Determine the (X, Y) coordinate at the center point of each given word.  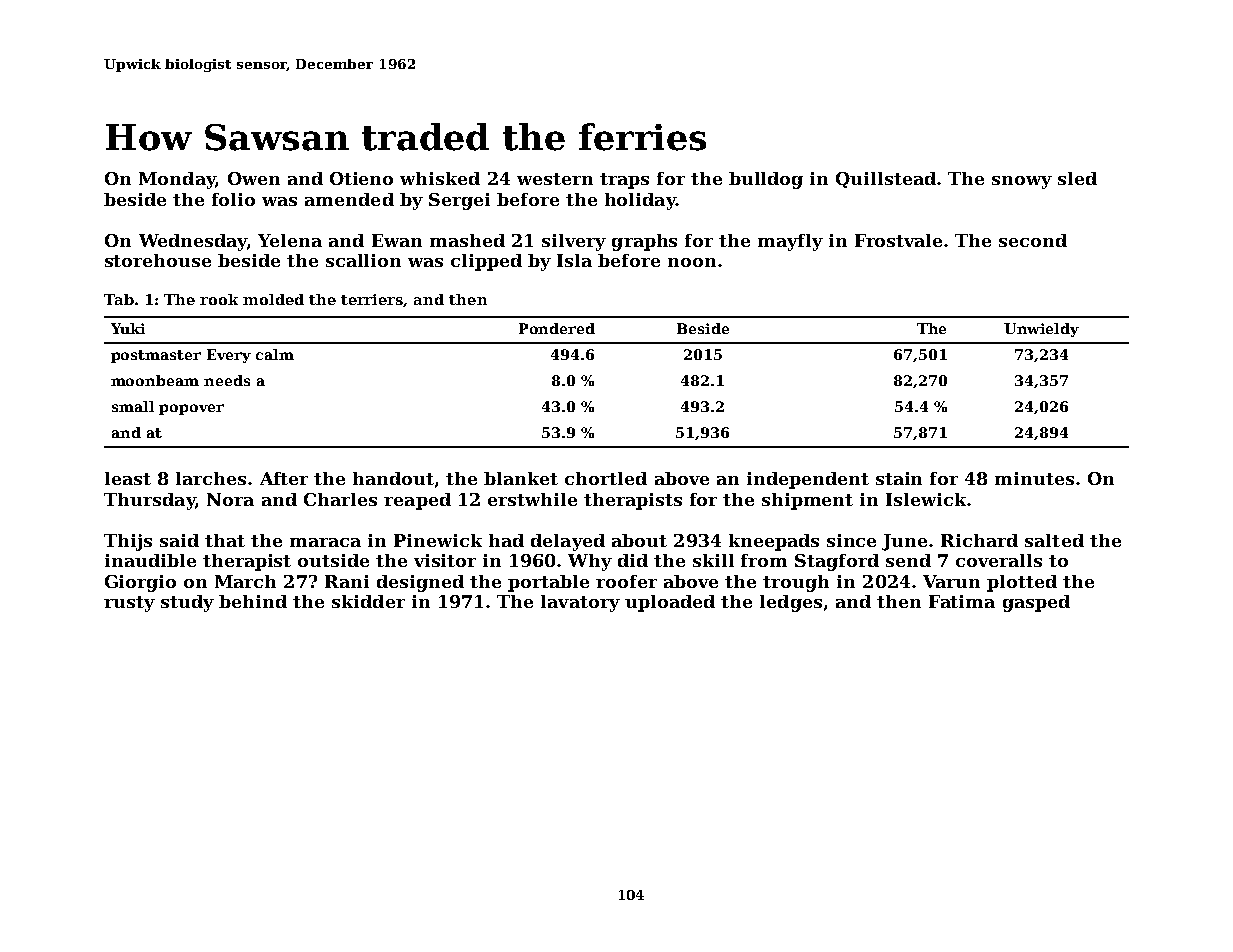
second (1033, 240)
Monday (177, 180)
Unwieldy (1041, 330)
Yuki (128, 328)
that (225, 540)
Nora (230, 499)
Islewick (926, 499)
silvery (574, 242)
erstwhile (532, 499)
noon (692, 262)
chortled (606, 478)
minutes (1034, 478)
